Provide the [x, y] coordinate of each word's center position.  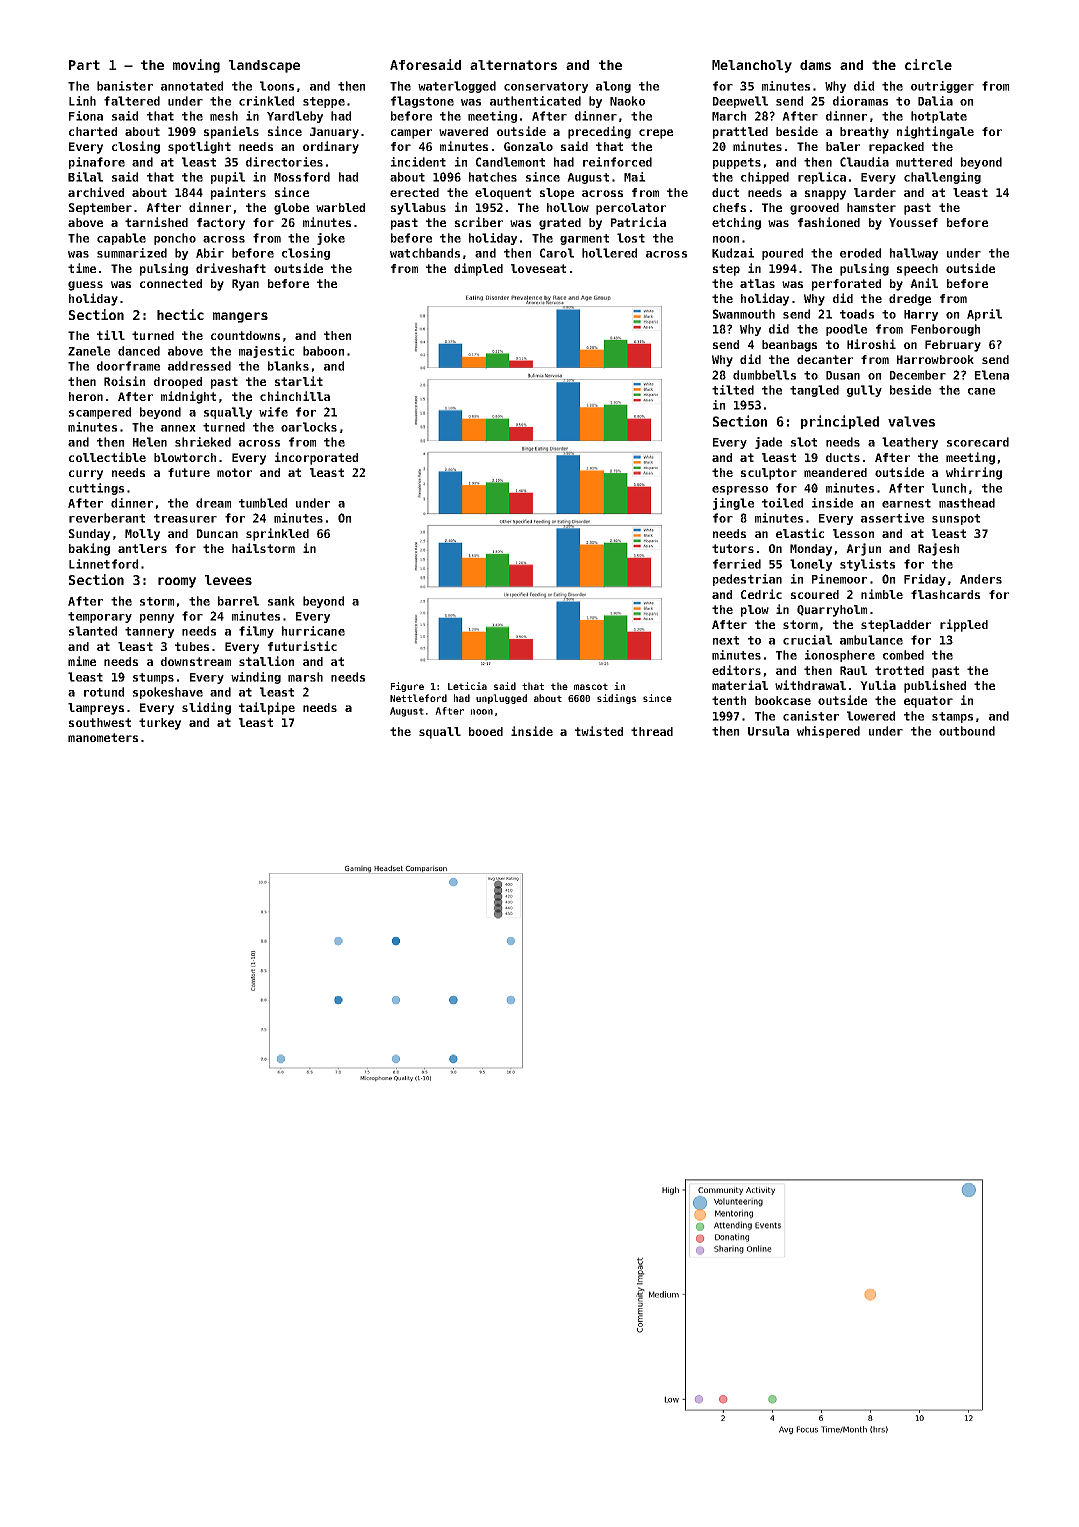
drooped [178, 383]
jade [768, 443]
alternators [513, 65]
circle [928, 64]
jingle [733, 504]
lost [631, 238]
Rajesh [938, 549]
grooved [814, 209]
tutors [733, 548]
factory [221, 224]
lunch [949, 488]
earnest [906, 503]
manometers [103, 737]
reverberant [107, 518]
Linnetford [103, 564]
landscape [264, 66]
